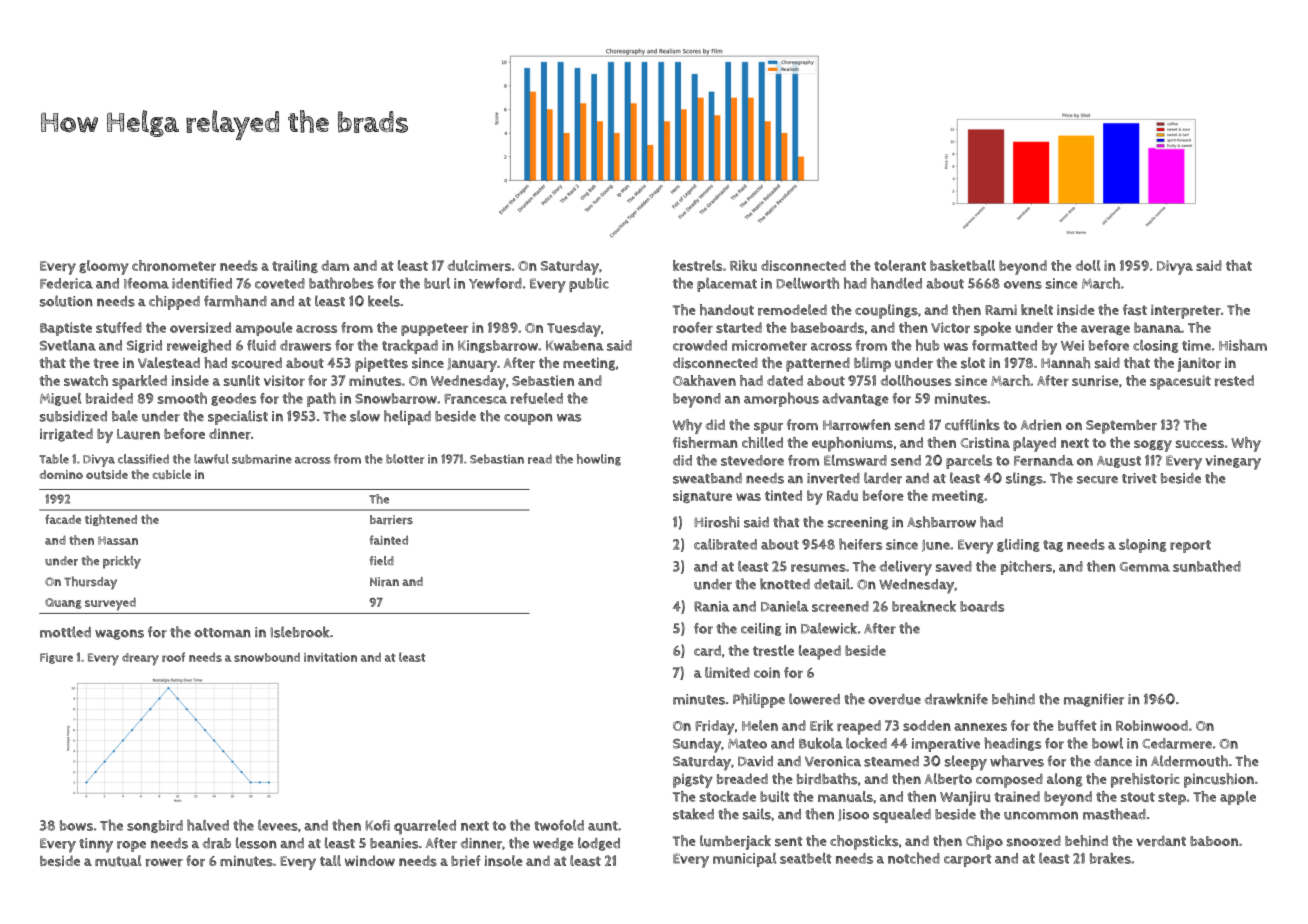 The width and height of the screenshot is (1308, 924). What do you see at coordinates (174, 265) in the screenshot?
I see `chronometer` at bounding box center [174, 265].
